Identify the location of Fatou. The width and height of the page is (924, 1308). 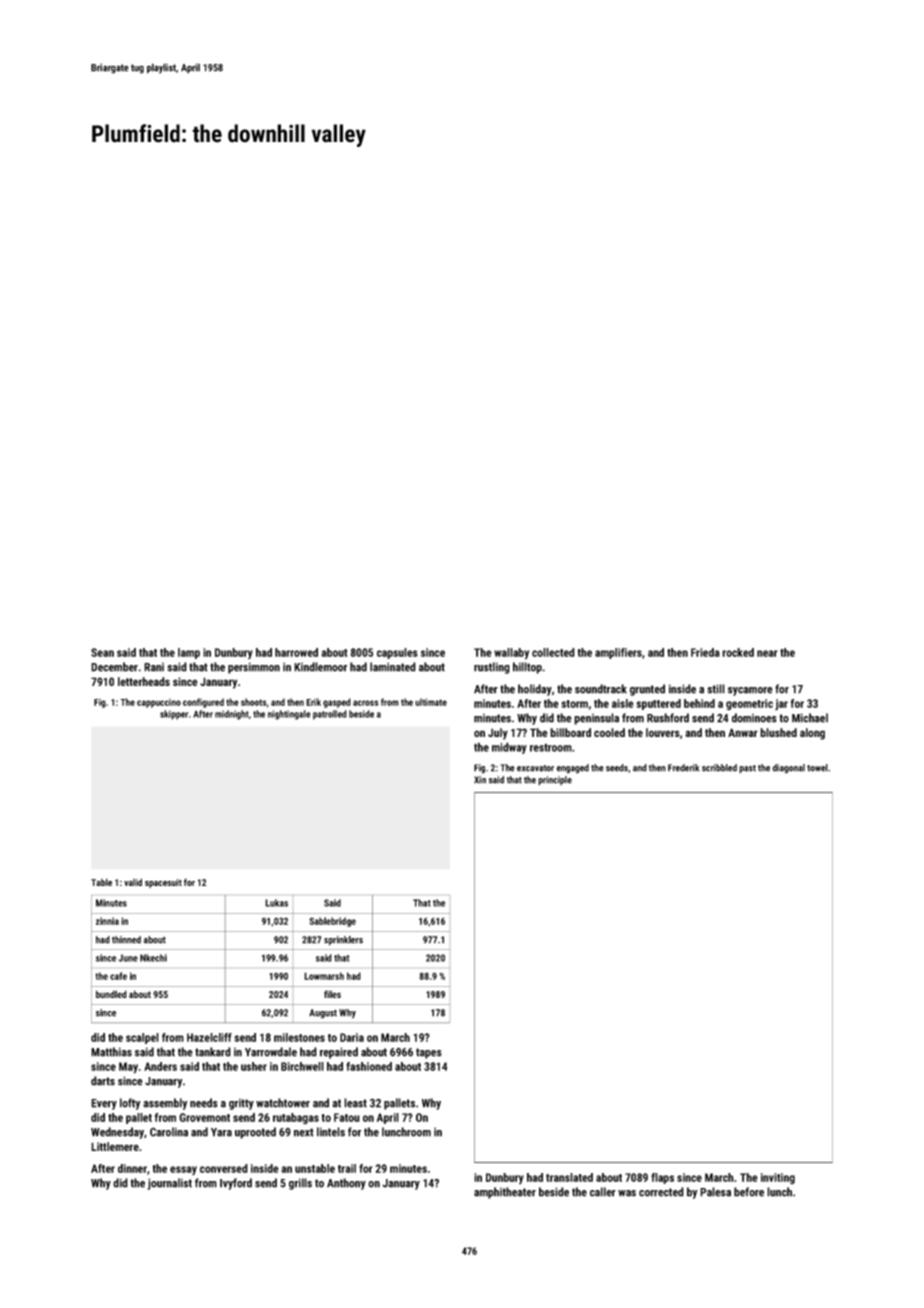
(347, 1117).
